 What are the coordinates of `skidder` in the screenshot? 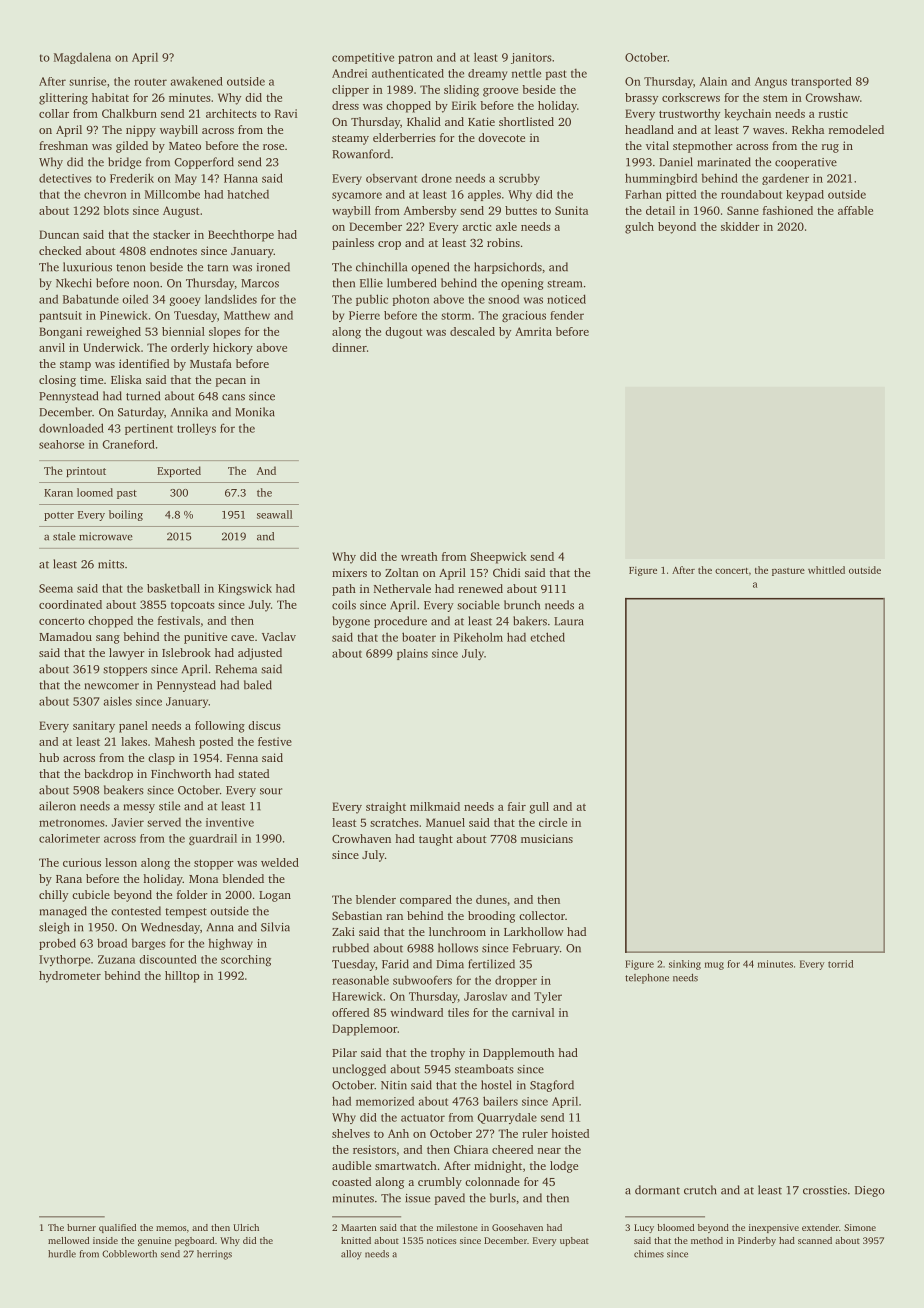 It's located at (740, 226).
